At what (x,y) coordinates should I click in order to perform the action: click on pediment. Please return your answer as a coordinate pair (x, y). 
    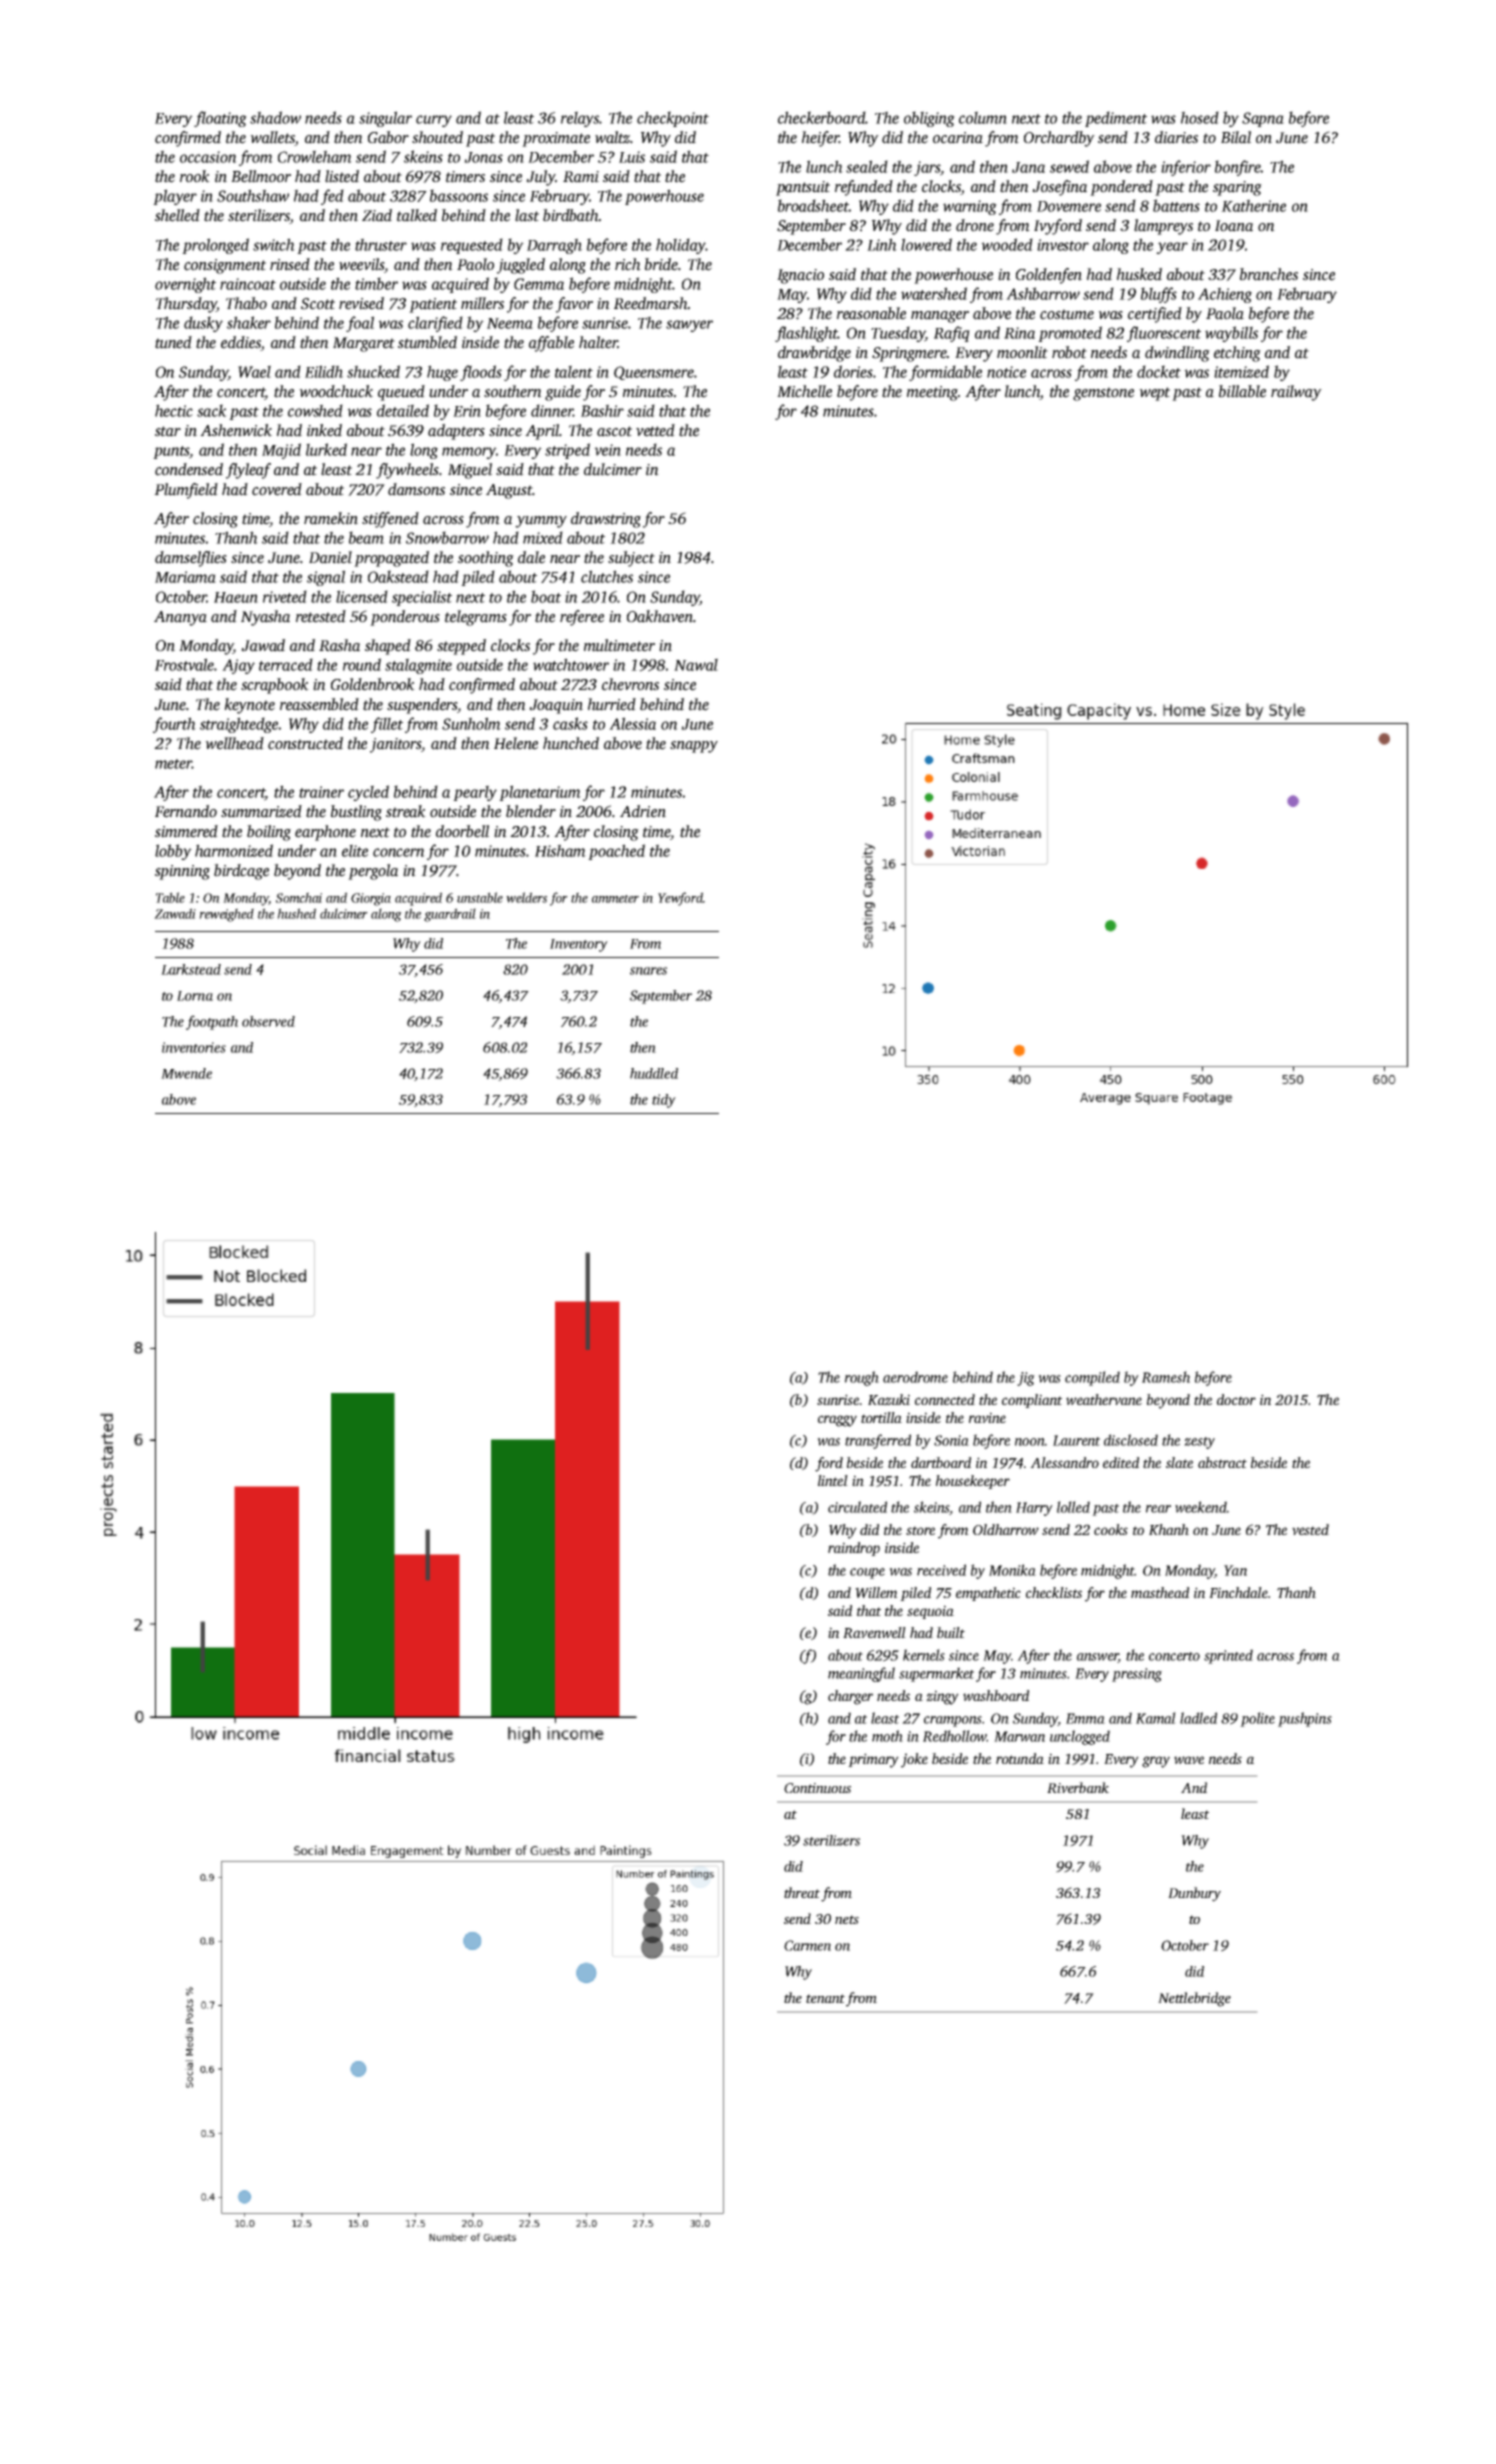
    Looking at the image, I should click on (1116, 119).
